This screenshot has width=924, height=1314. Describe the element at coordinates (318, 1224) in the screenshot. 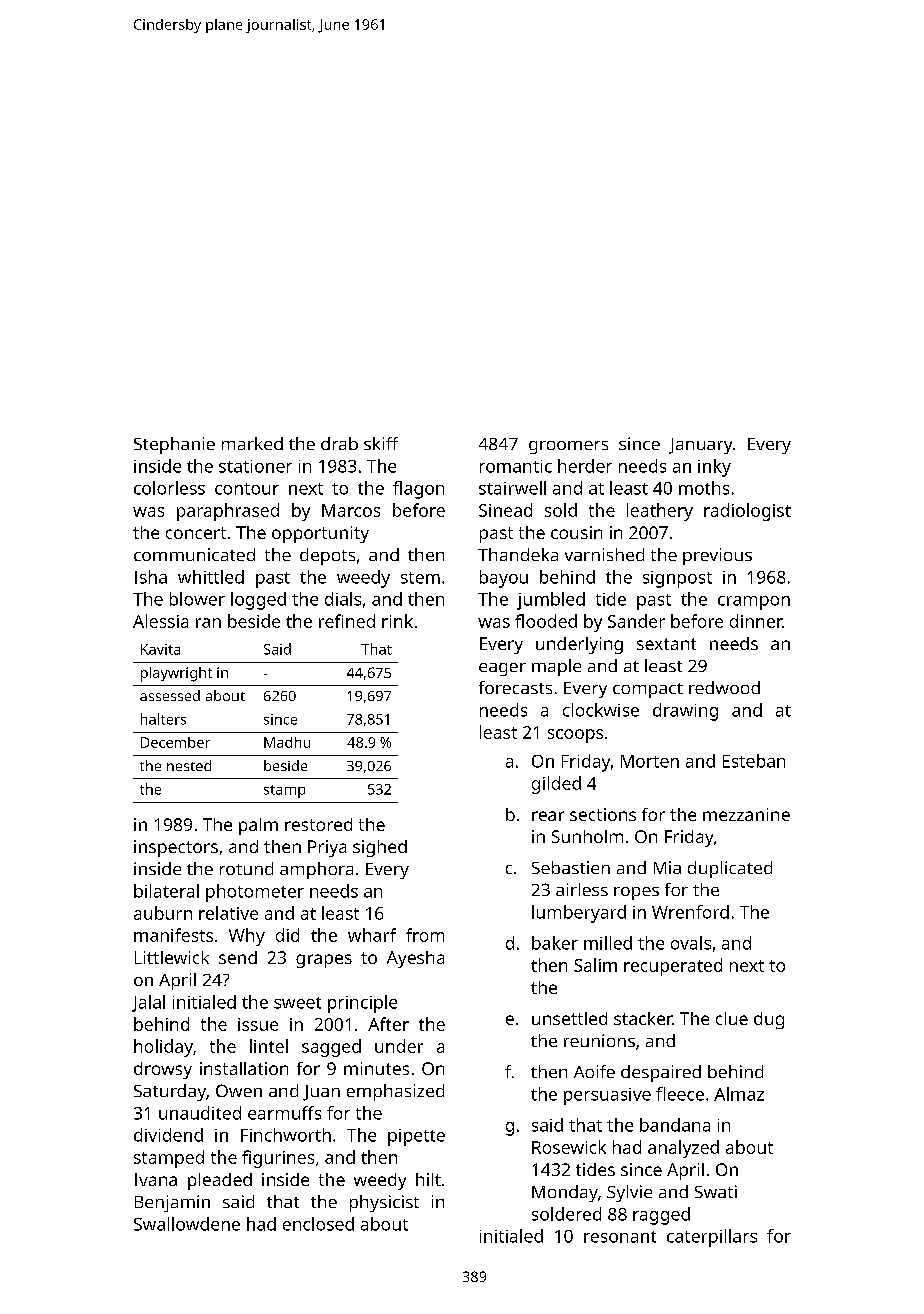

I see `enclosed` at that location.
